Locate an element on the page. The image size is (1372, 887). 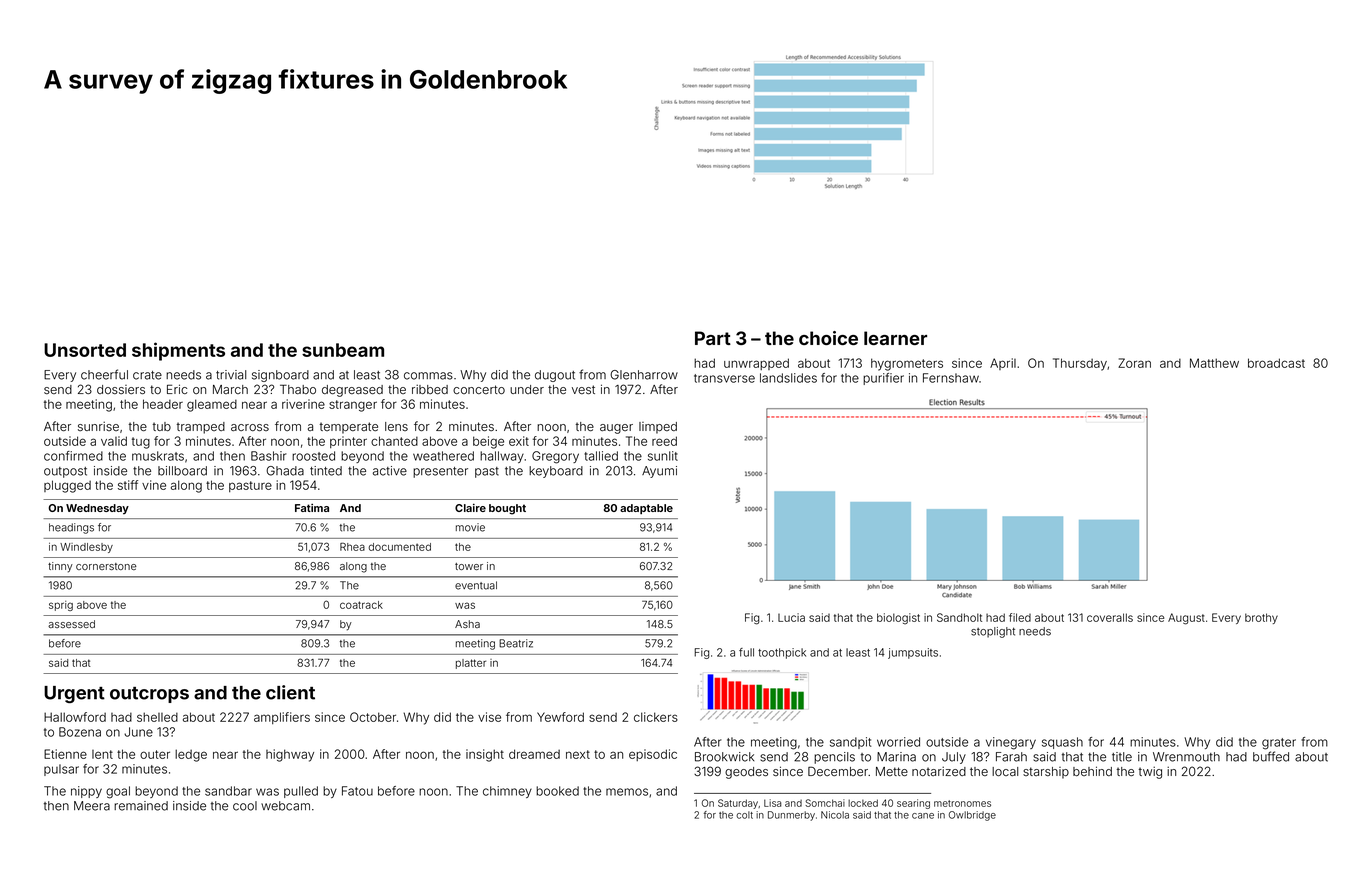
colt is located at coordinates (744, 815).
